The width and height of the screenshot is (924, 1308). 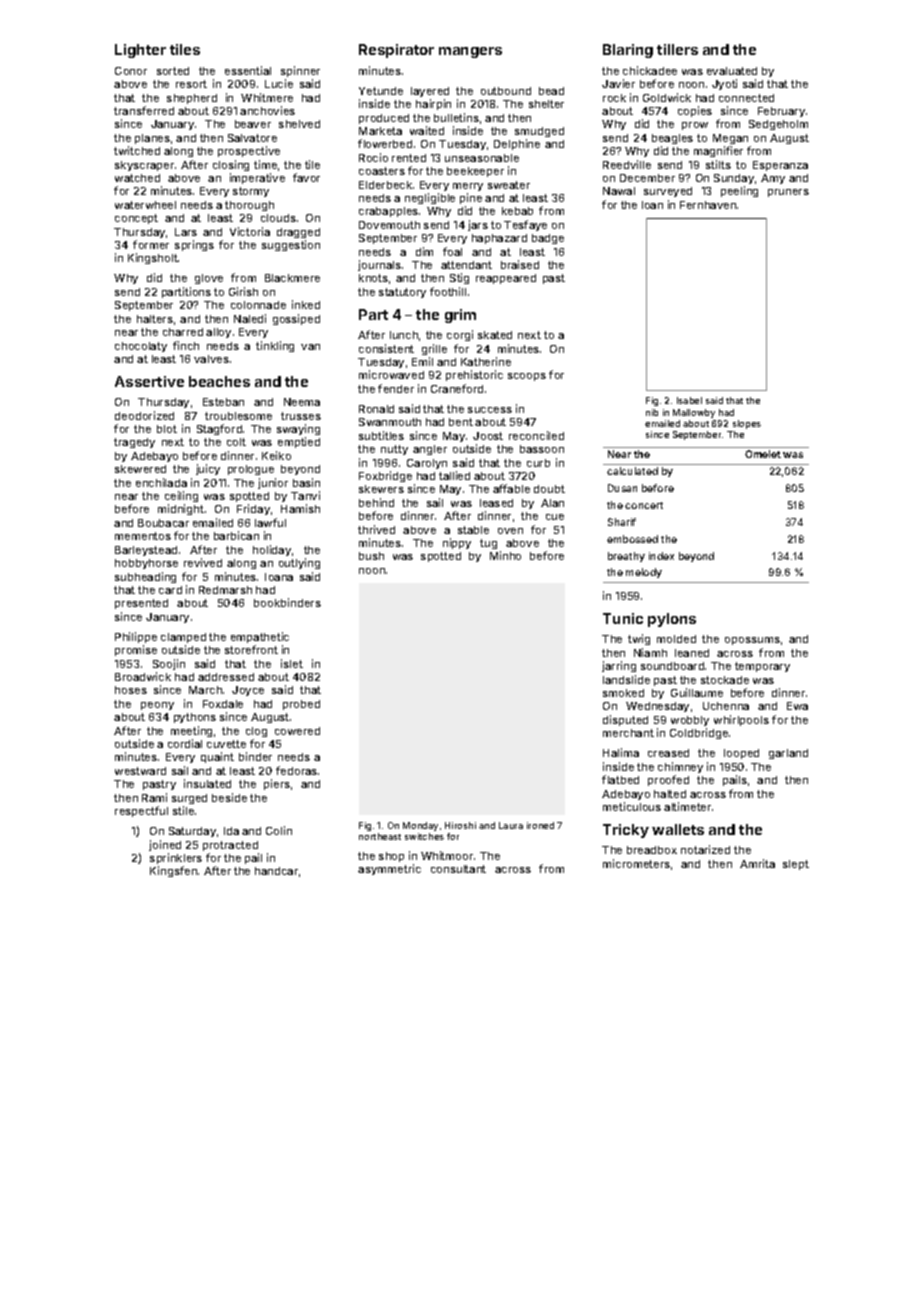 I want to click on Esperanza, so click(x=780, y=166).
